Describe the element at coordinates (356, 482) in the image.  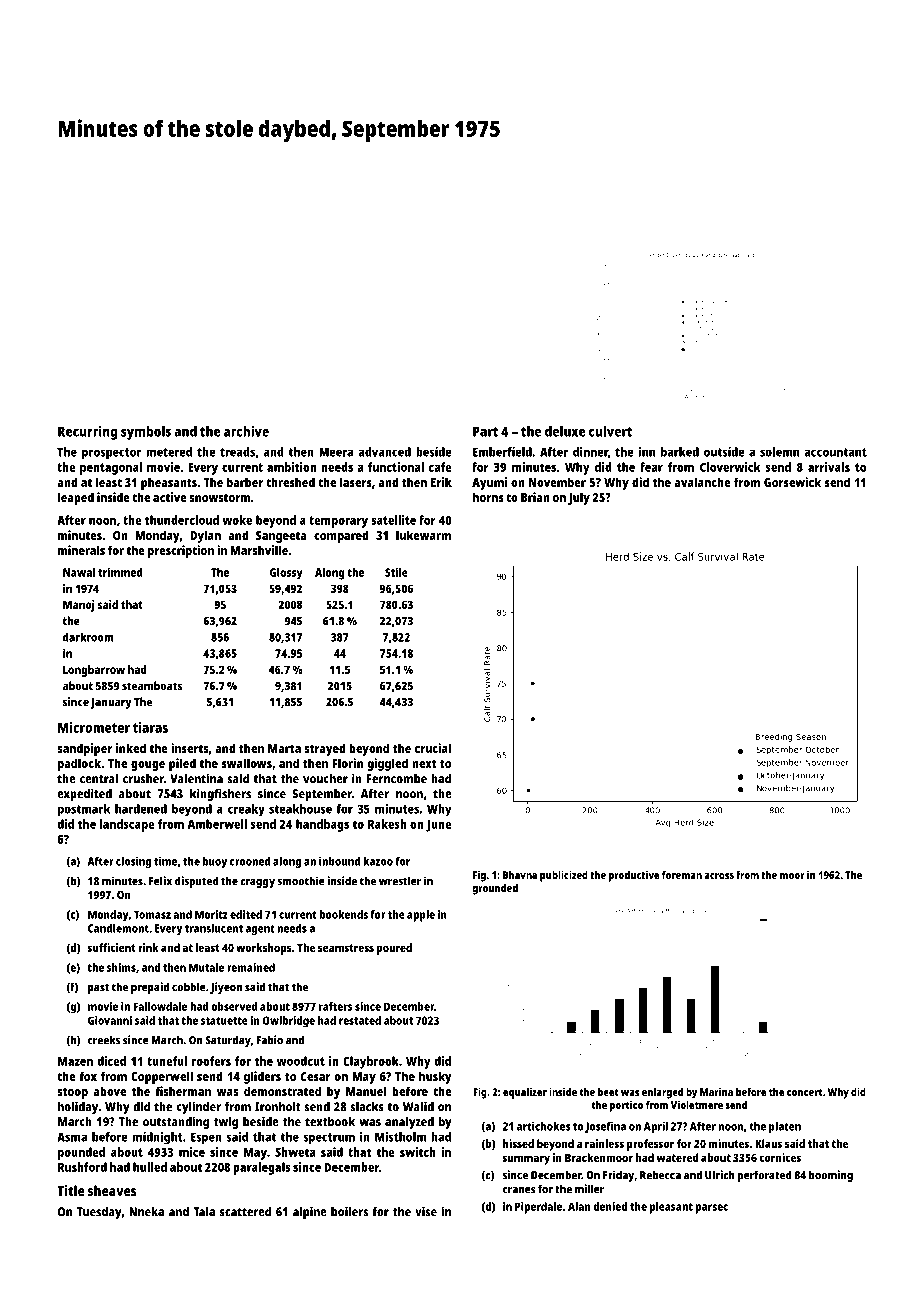
I see `lasers` at that location.
